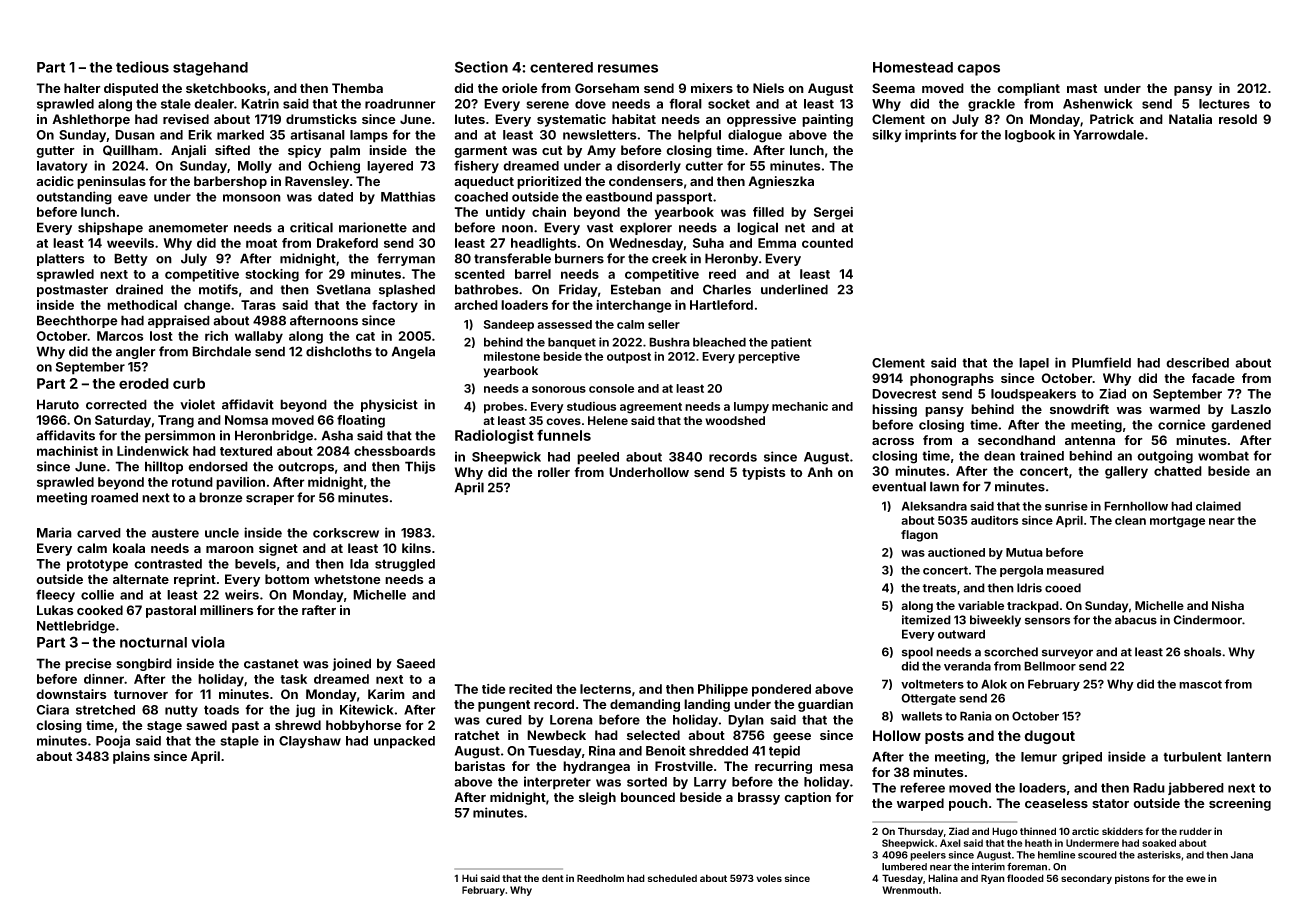 The width and height of the page is (1308, 924). What do you see at coordinates (1108, 135) in the page?
I see `Yarrowdale` at bounding box center [1108, 135].
